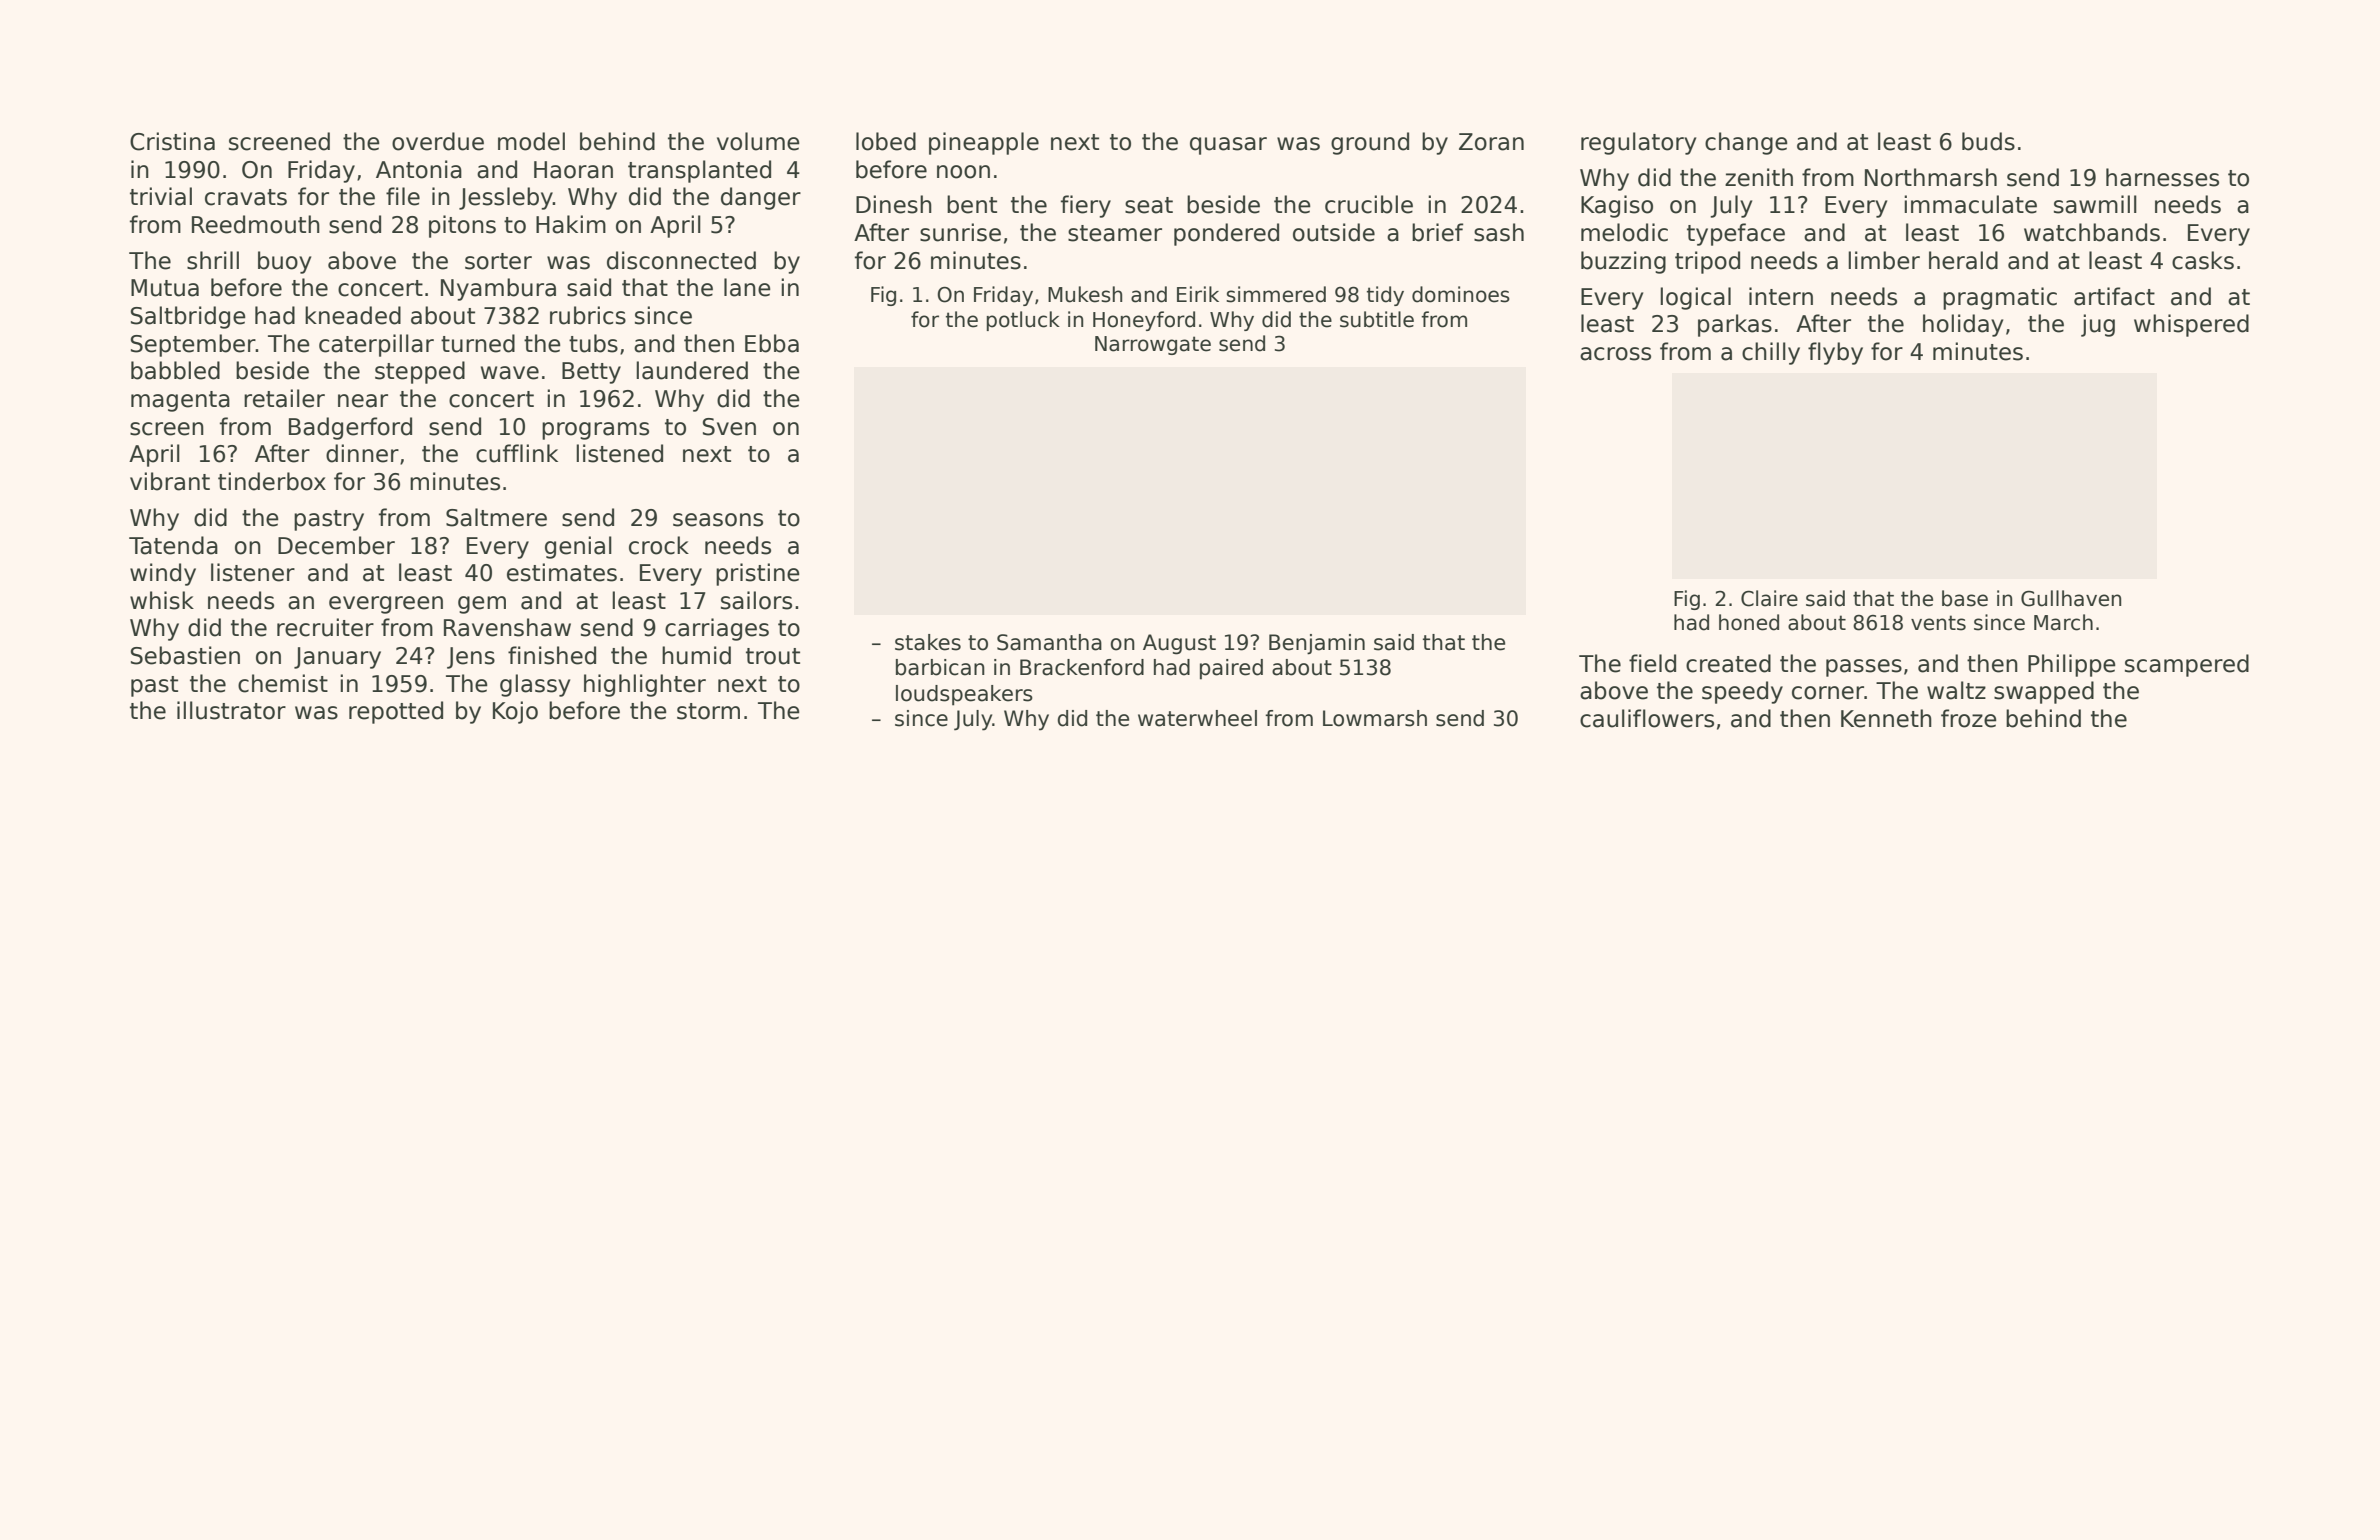  What do you see at coordinates (1864, 668) in the page?
I see `passes` at bounding box center [1864, 668].
